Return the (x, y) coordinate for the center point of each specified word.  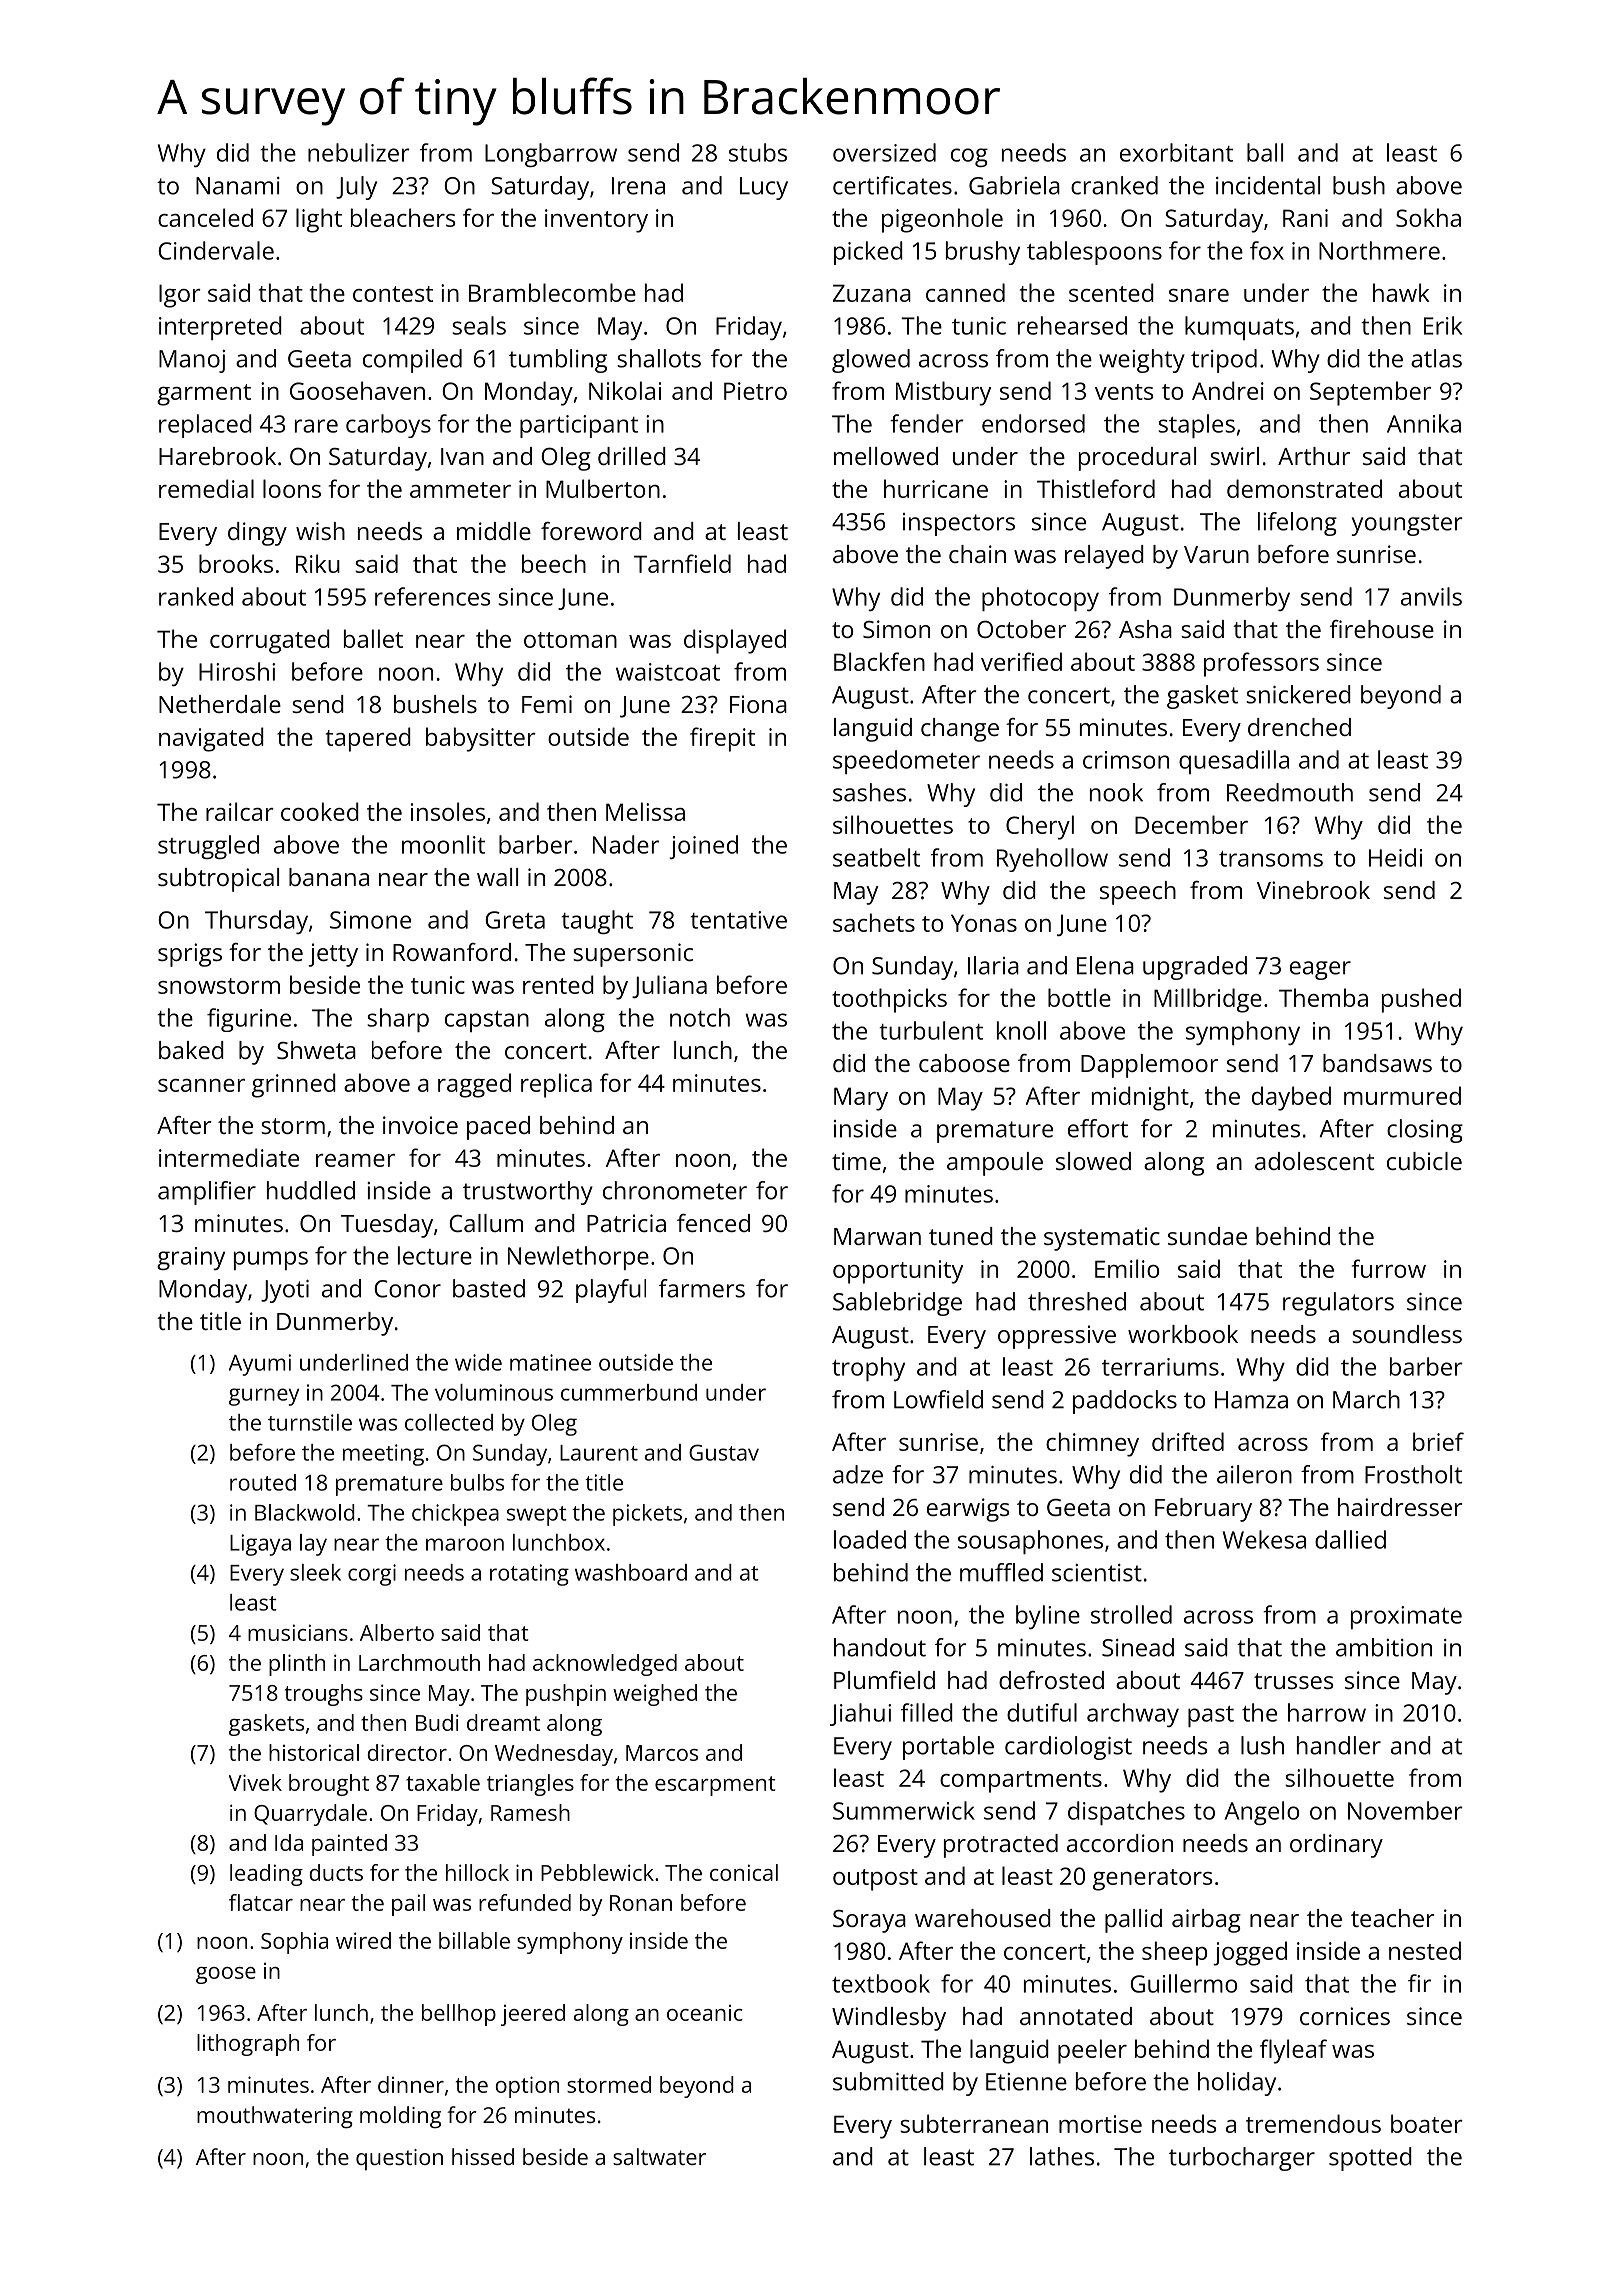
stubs (758, 152)
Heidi (1395, 857)
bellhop (459, 2015)
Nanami (238, 186)
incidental (1268, 185)
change (960, 730)
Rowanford (452, 952)
